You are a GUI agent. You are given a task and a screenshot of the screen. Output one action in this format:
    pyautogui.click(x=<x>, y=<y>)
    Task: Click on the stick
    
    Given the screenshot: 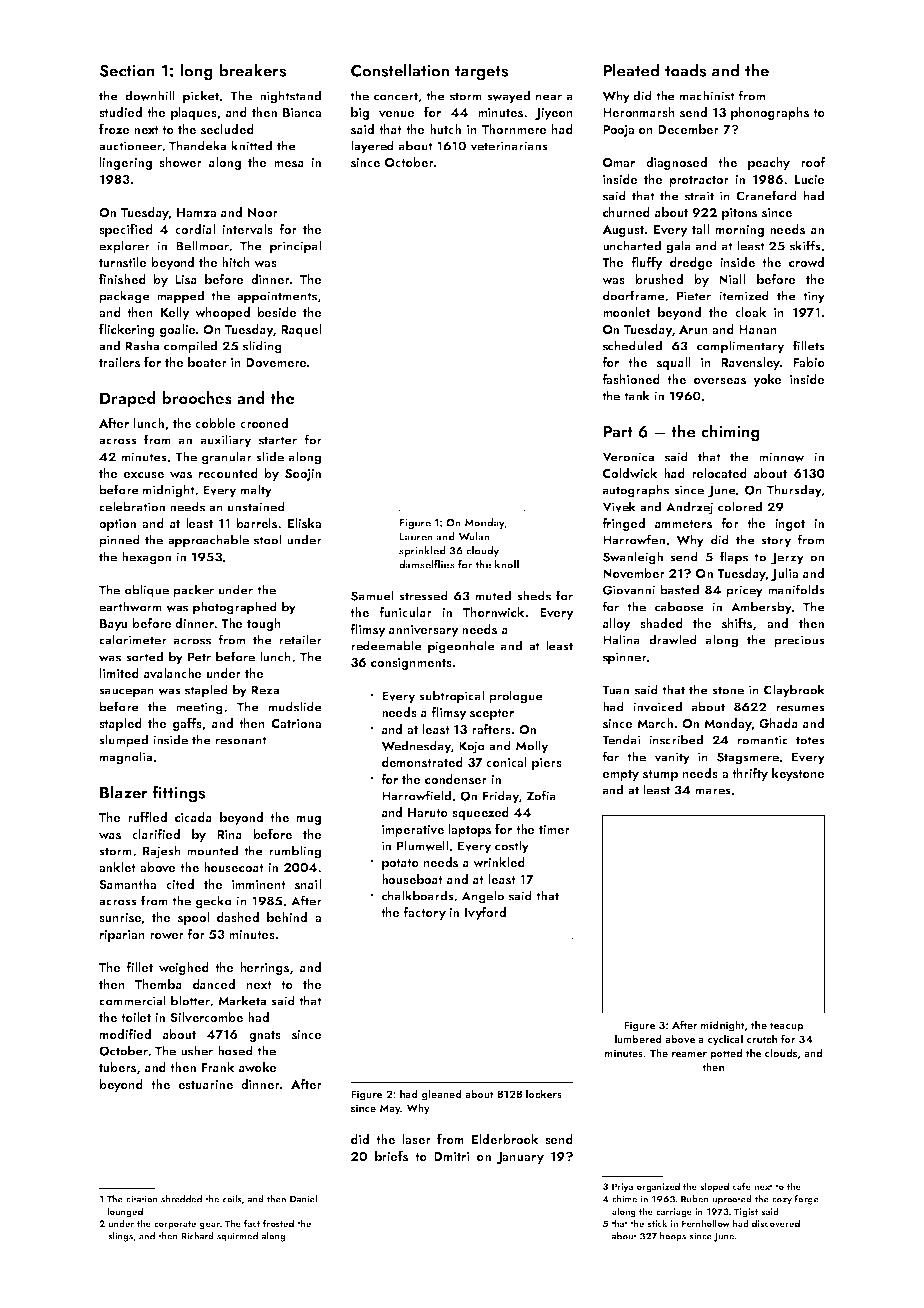 What is the action you would take?
    pyautogui.click(x=657, y=1223)
